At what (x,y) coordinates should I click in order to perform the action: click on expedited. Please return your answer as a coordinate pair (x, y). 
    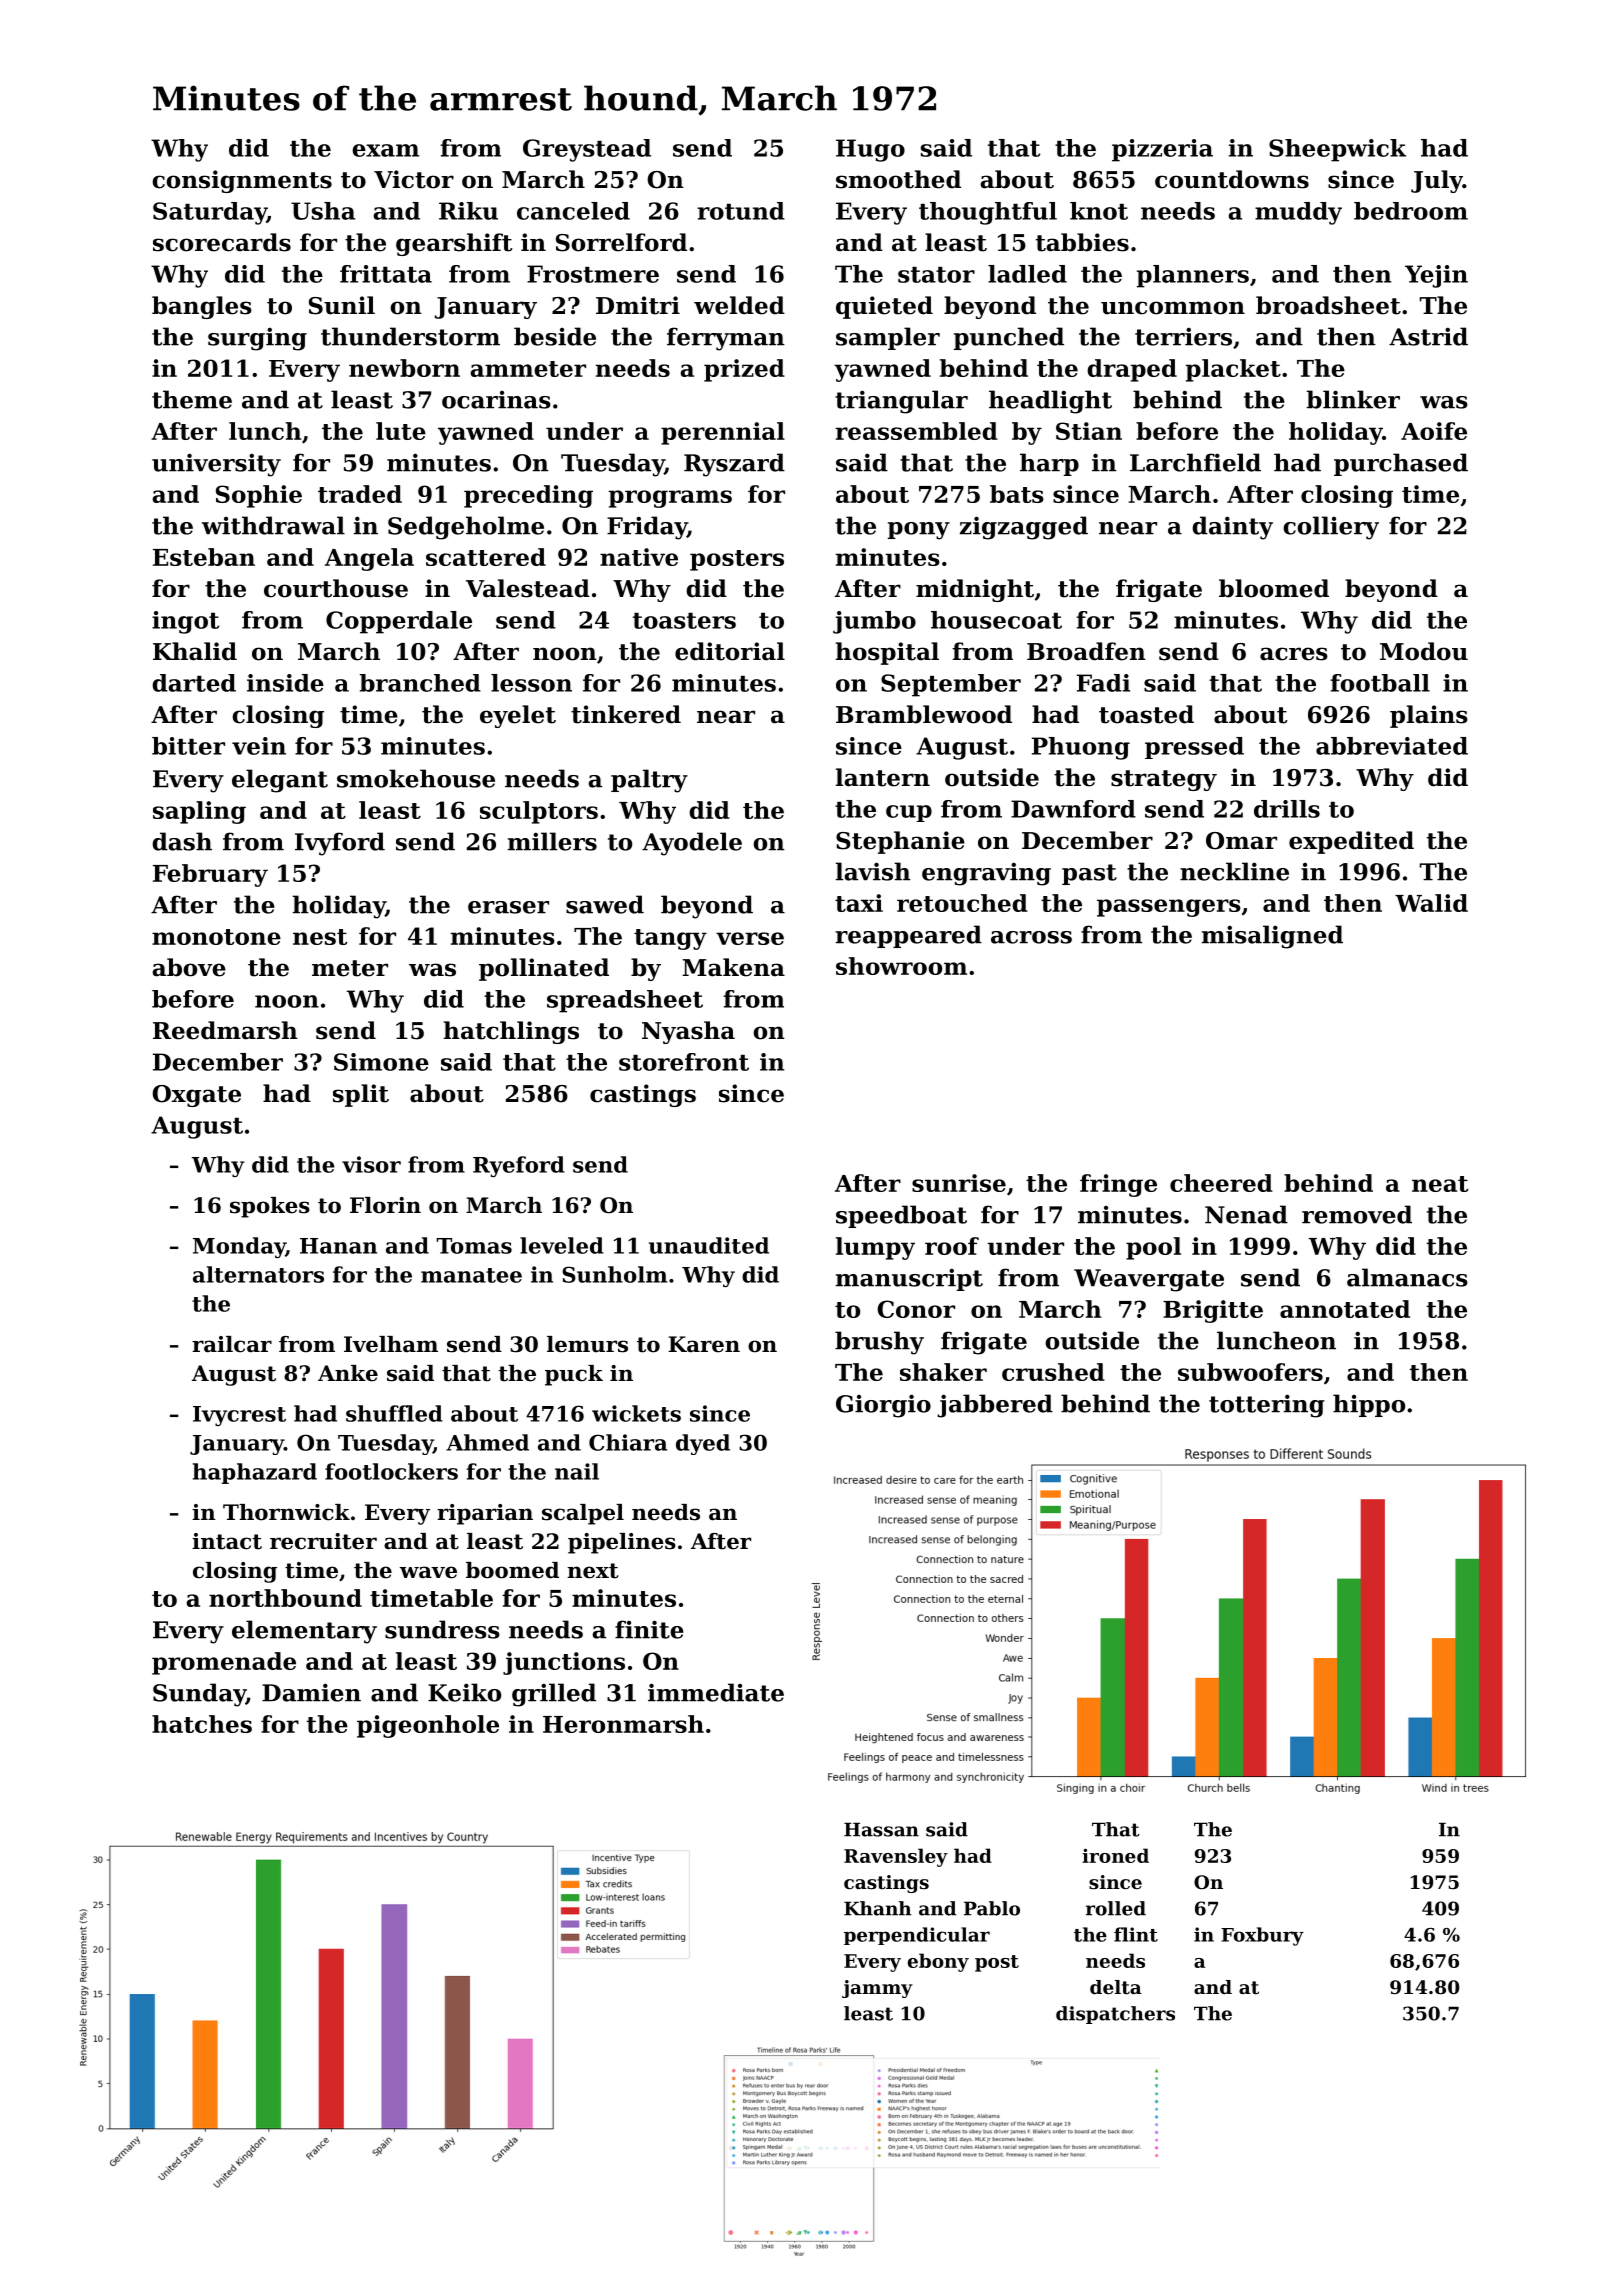
    Looking at the image, I should click on (1351, 842).
